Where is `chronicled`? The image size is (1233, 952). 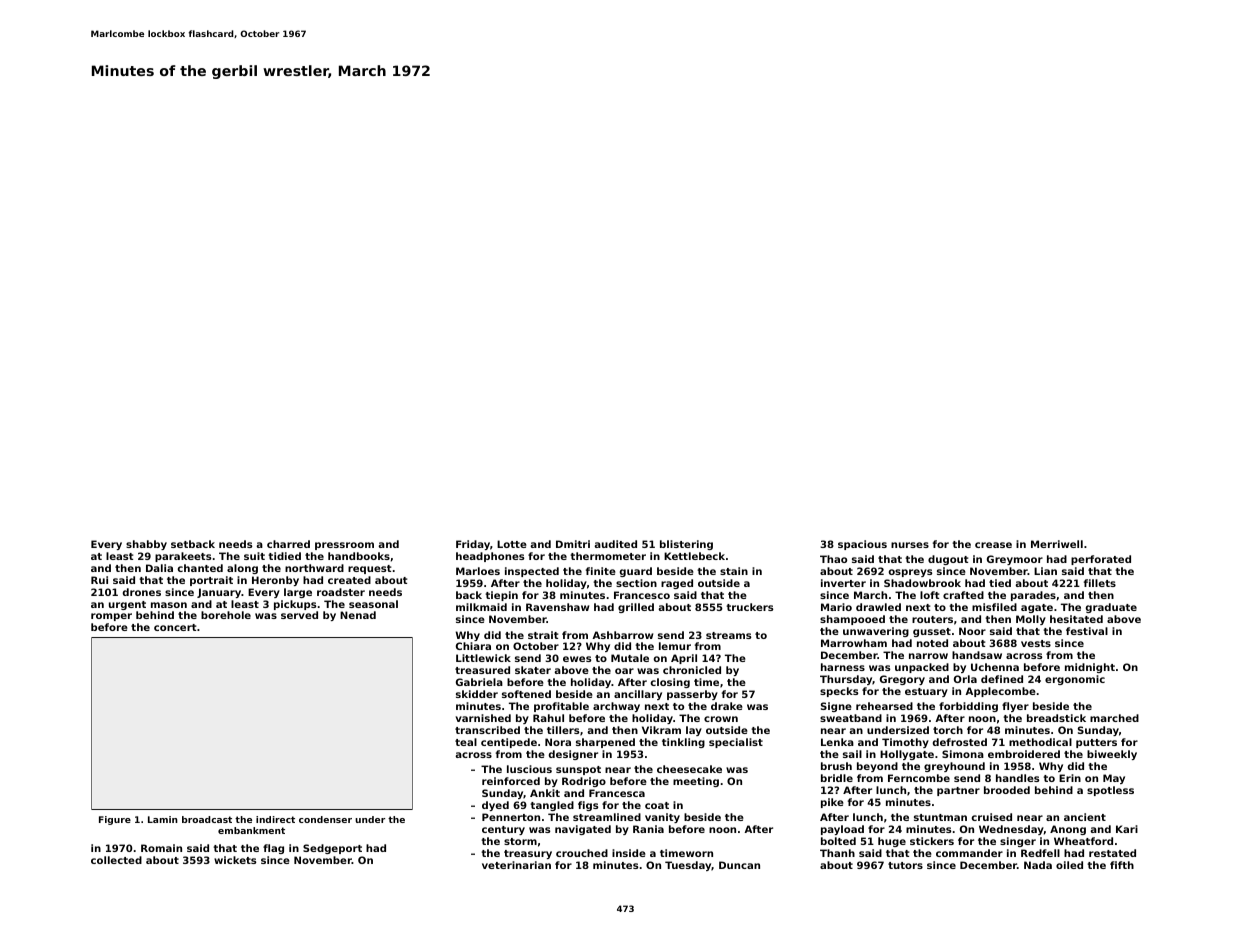
chronicled is located at coordinates (692, 670).
